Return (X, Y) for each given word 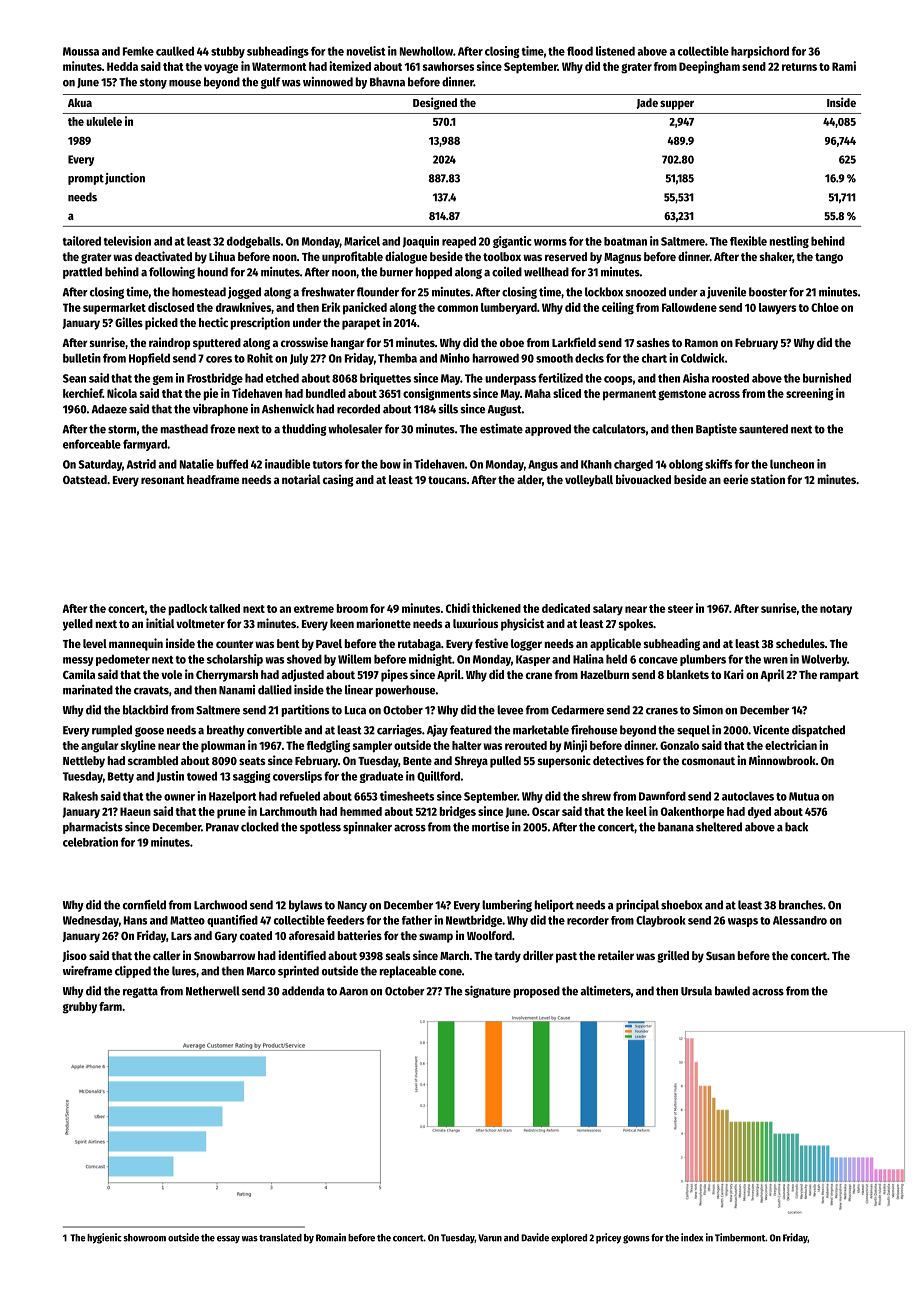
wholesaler (355, 429)
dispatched (818, 731)
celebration (90, 842)
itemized (350, 66)
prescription (260, 323)
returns (799, 67)
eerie (735, 479)
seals (398, 955)
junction (125, 179)
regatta (140, 992)
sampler (372, 747)
